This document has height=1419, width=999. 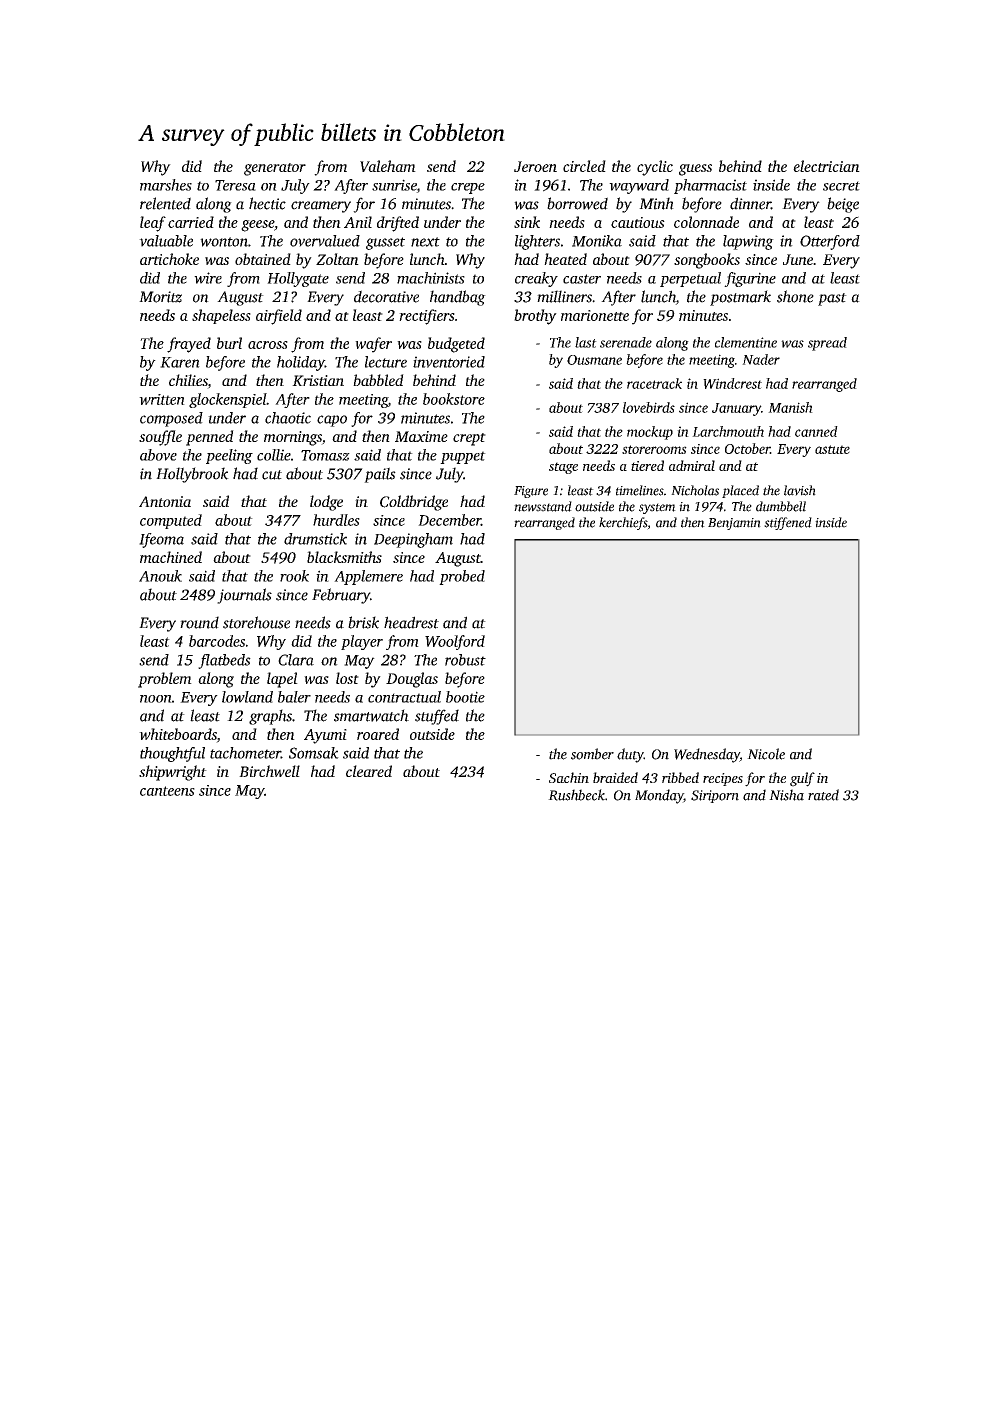 I want to click on whiteboards, so click(x=178, y=734).
